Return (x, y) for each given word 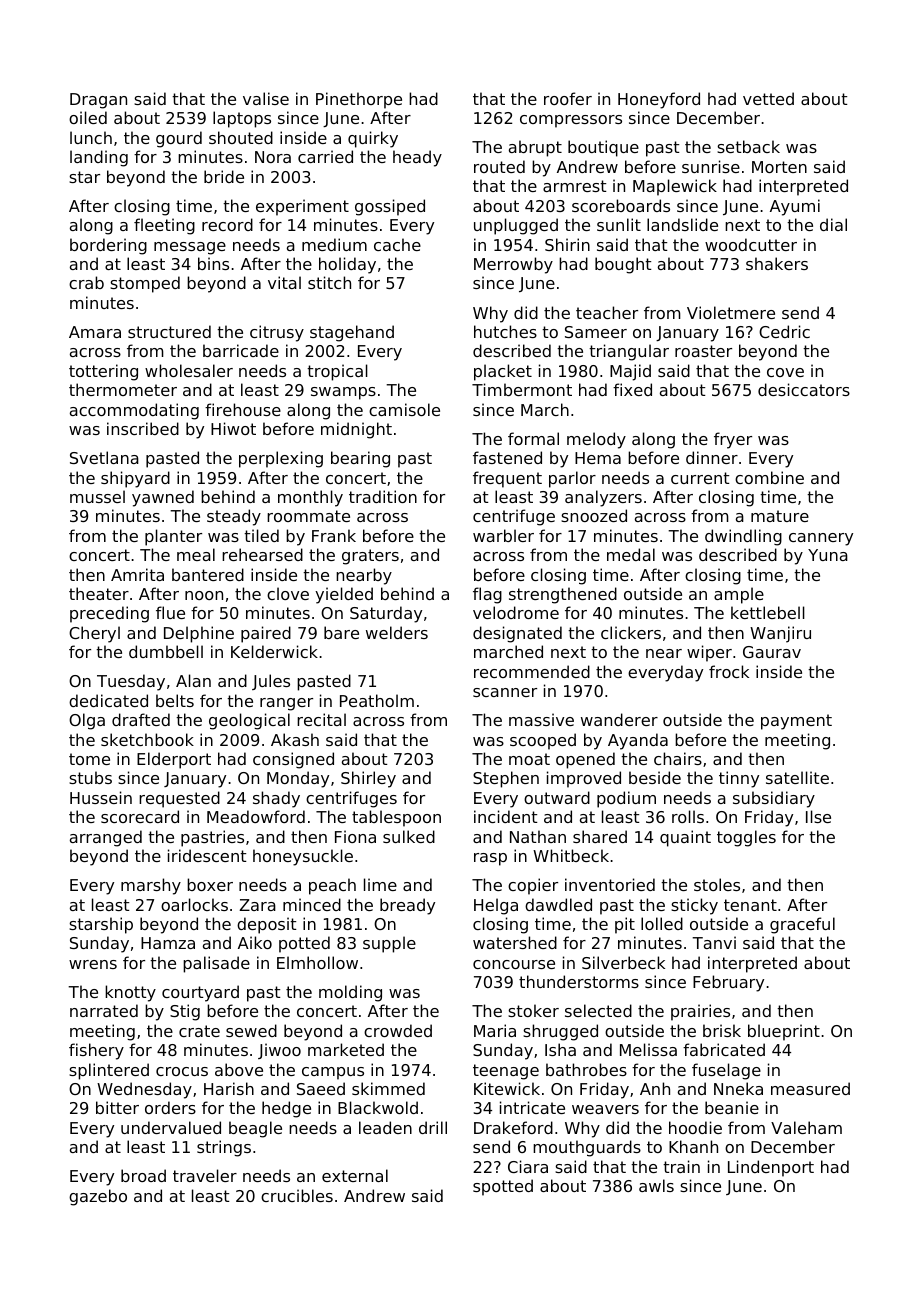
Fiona (355, 836)
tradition (383, 496)
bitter (117, 1107)
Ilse (818, 816)
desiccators (804, 389)
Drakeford (513, 1127)
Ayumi (795, 207)
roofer (568, 98)
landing (99, 158)
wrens (93, 964)
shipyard (135, 479)
